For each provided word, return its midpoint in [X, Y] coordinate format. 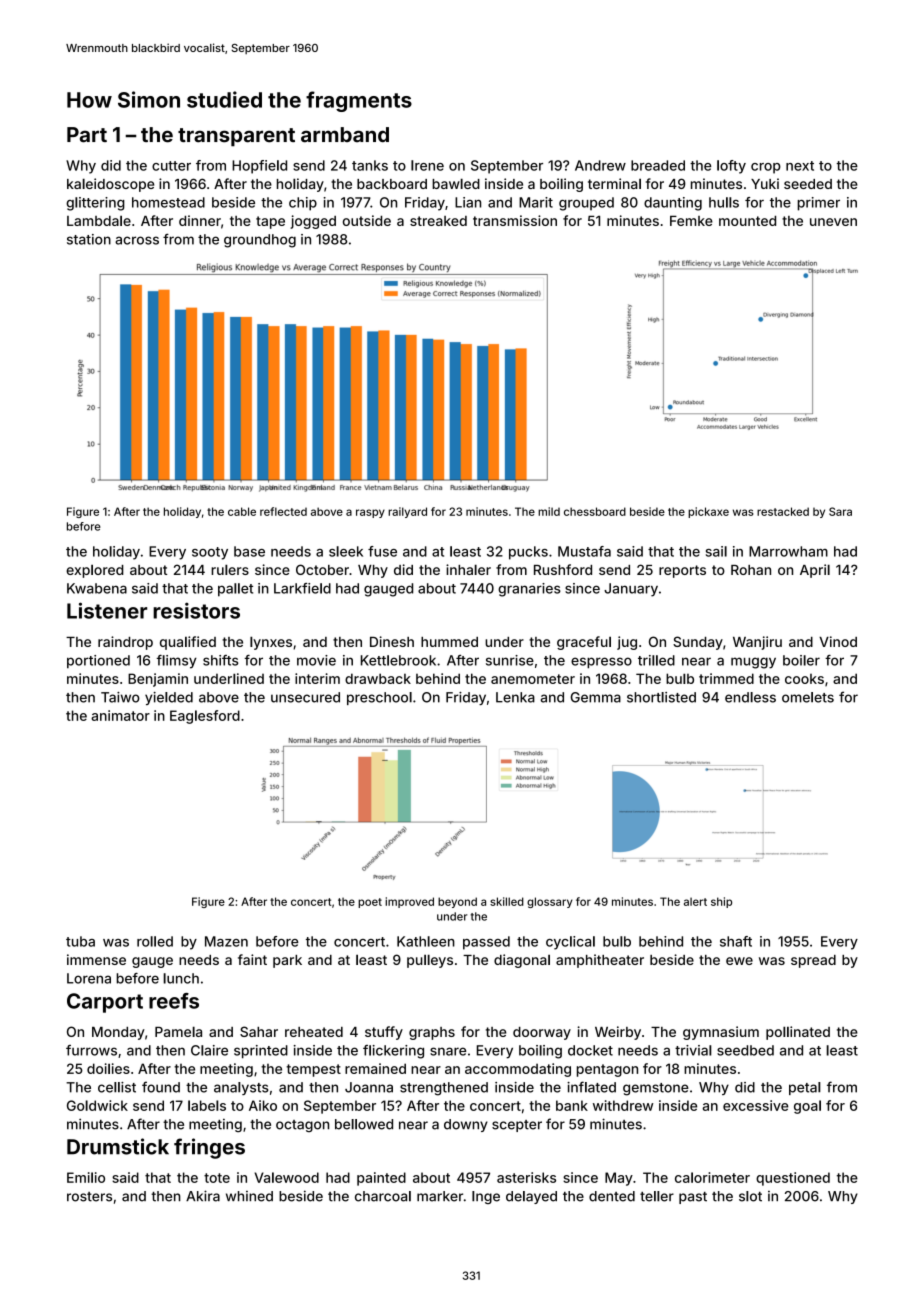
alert [695, 901]
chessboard [595, 511]
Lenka [515, 697]
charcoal [383, 1196]
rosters [89, 1197]
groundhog [260, 241]
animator [120, 715]
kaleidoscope [110, 185]
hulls [724, 202]
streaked [438, 221]
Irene [427, 165]
